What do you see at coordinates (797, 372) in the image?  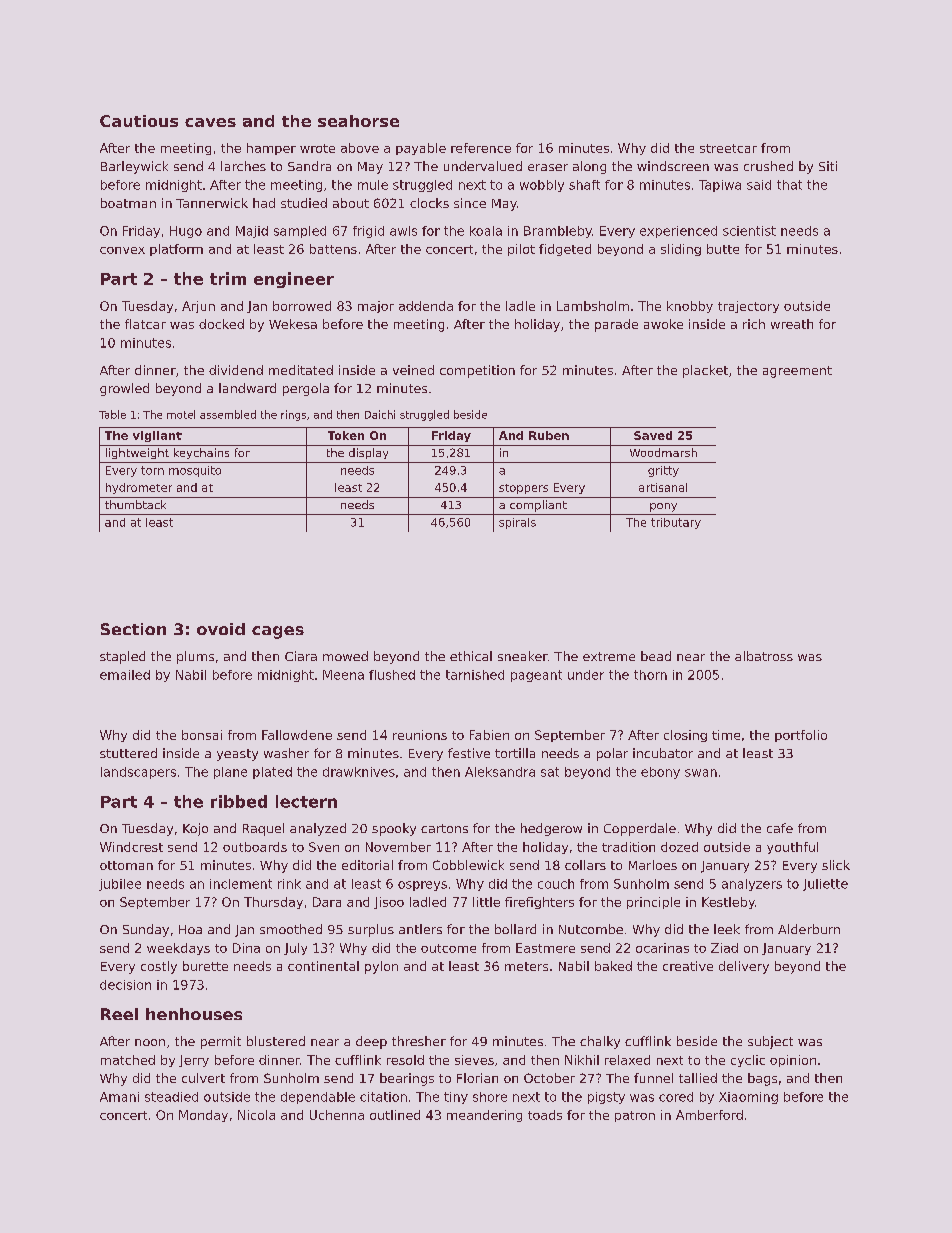 I see `agreement` at bounding box center [797, 372].
